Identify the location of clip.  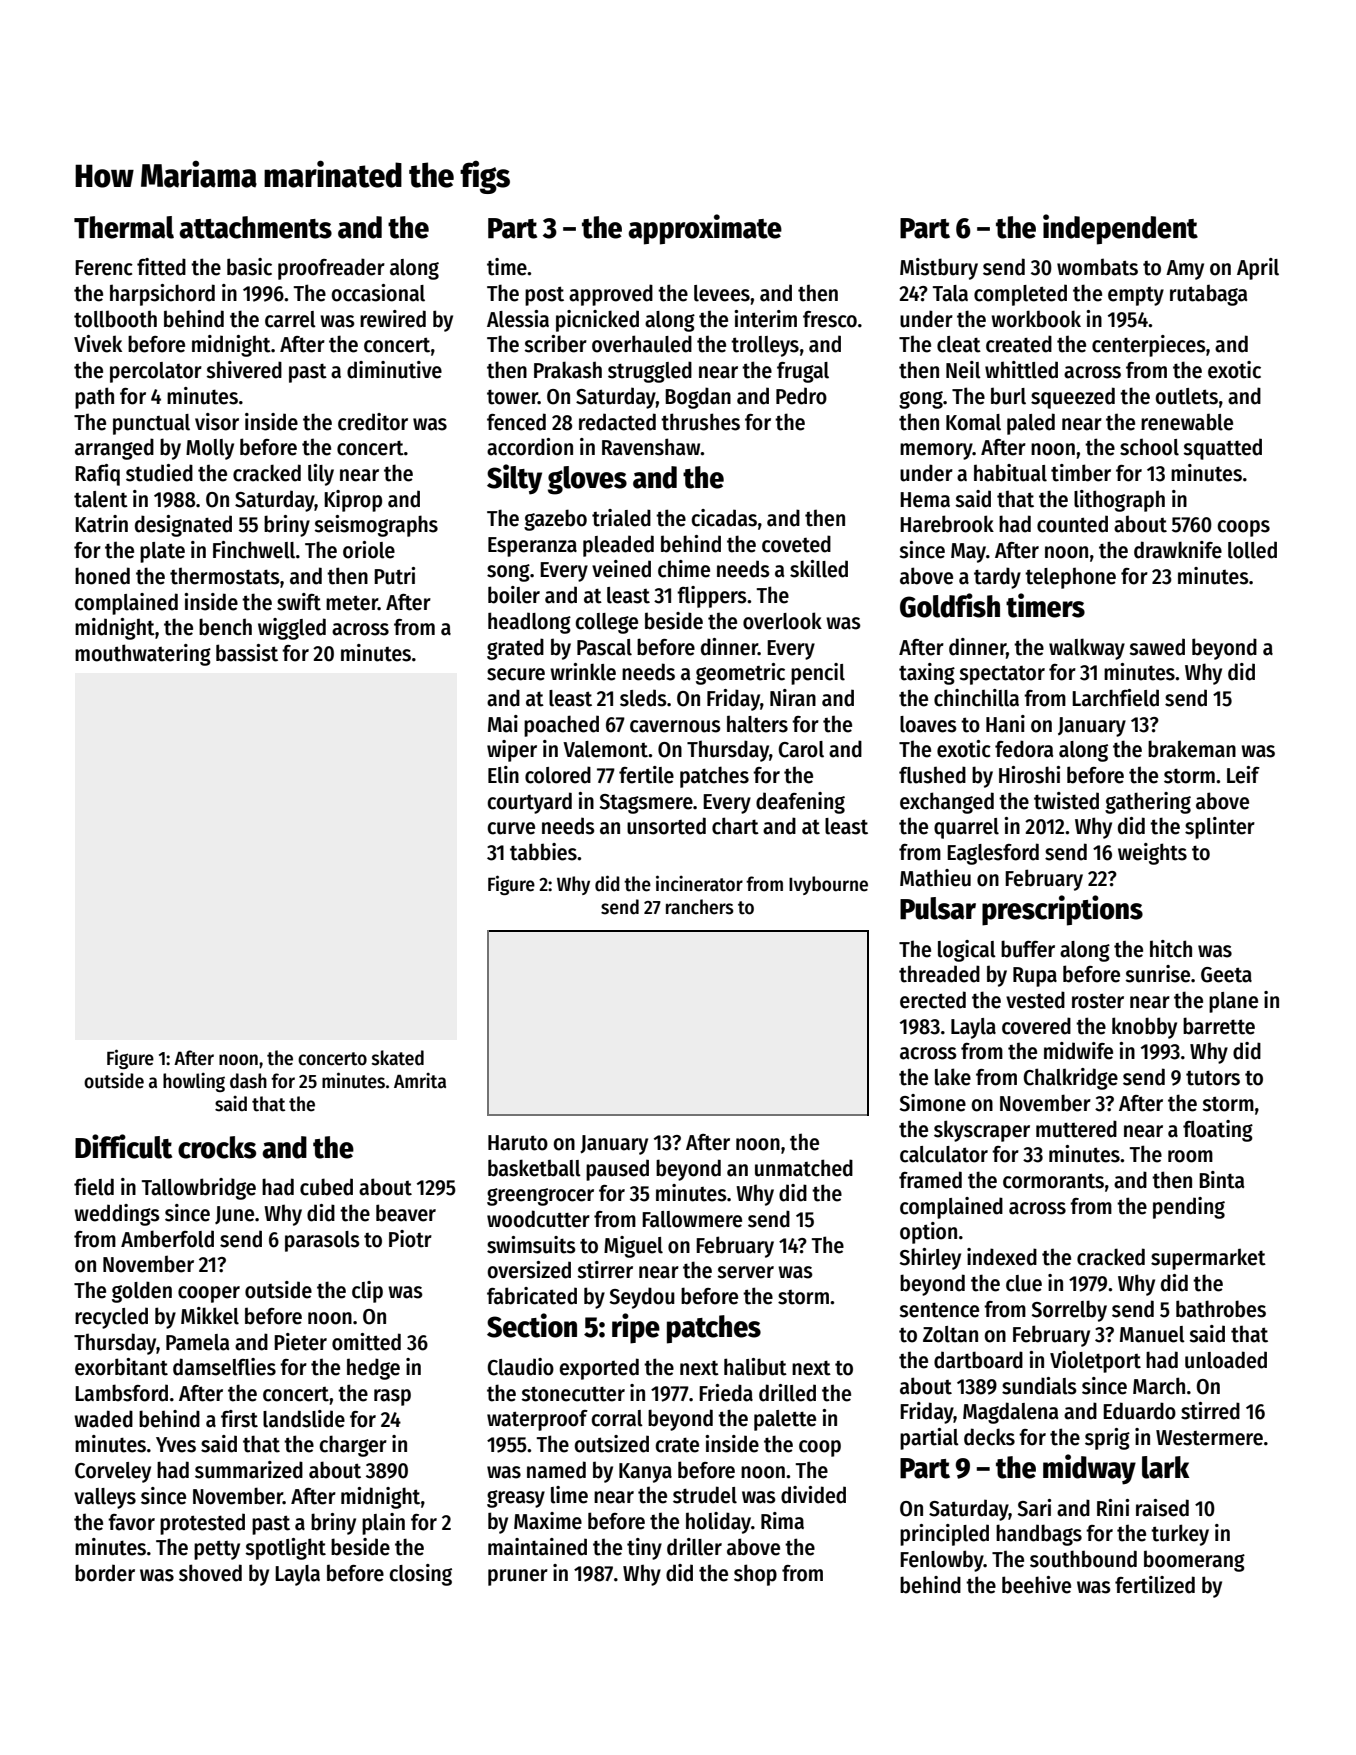
(367, 1292).
